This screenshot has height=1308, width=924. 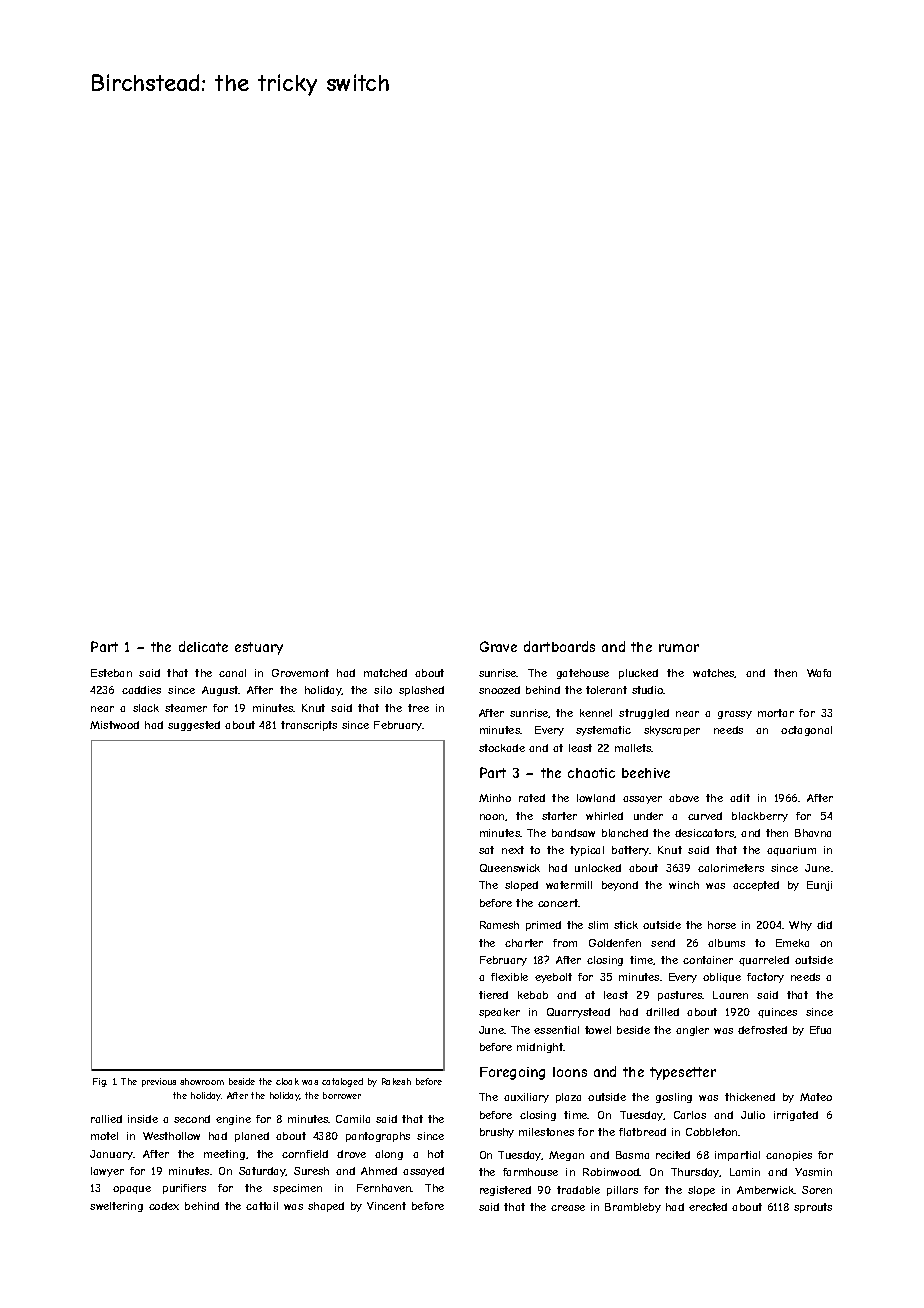 What do you see at coordinates (722, 978) in the screenshot?
I see `oblique` at bounding box center [722, 978].
